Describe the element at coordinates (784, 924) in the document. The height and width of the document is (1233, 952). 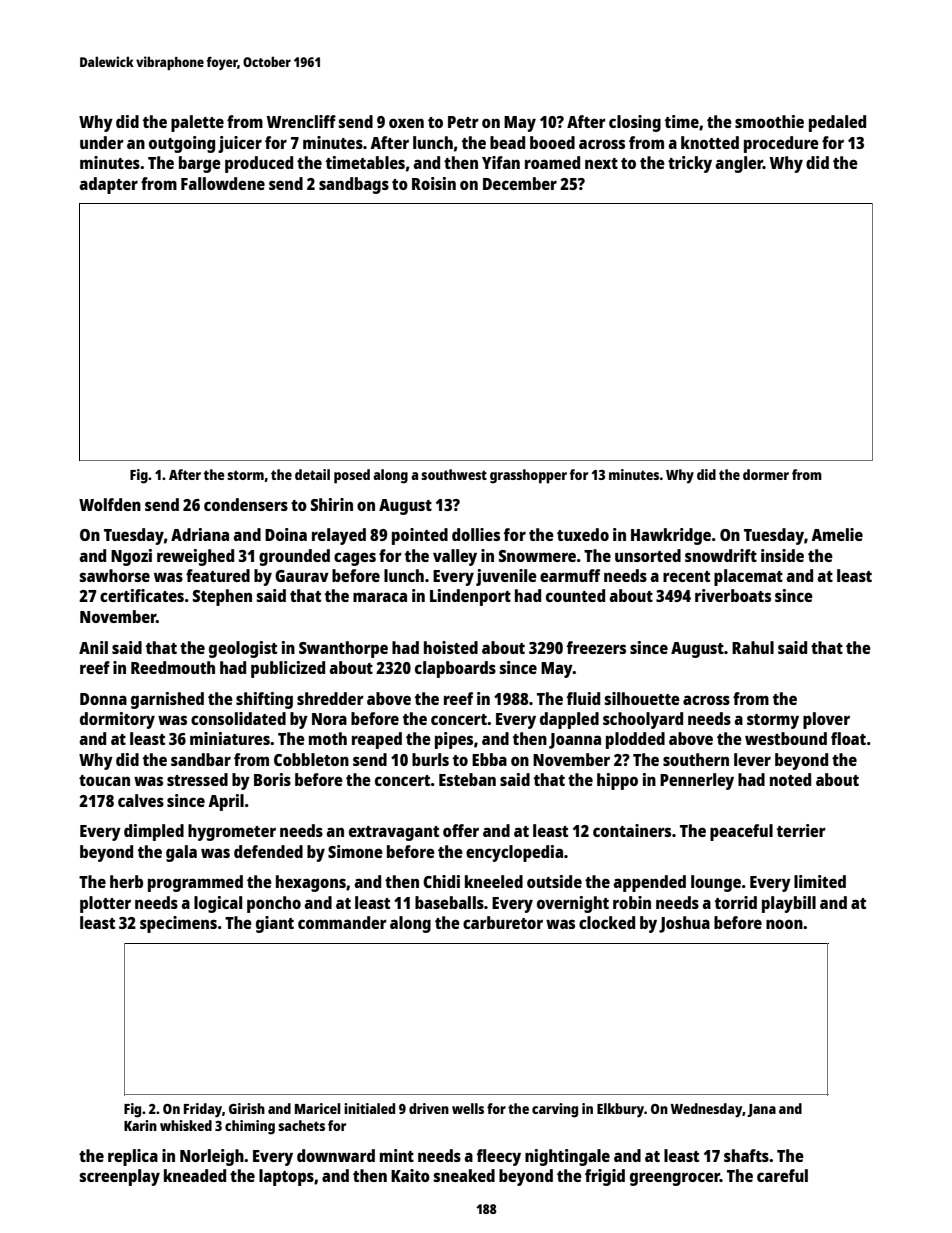
I see `noon` at that location.
